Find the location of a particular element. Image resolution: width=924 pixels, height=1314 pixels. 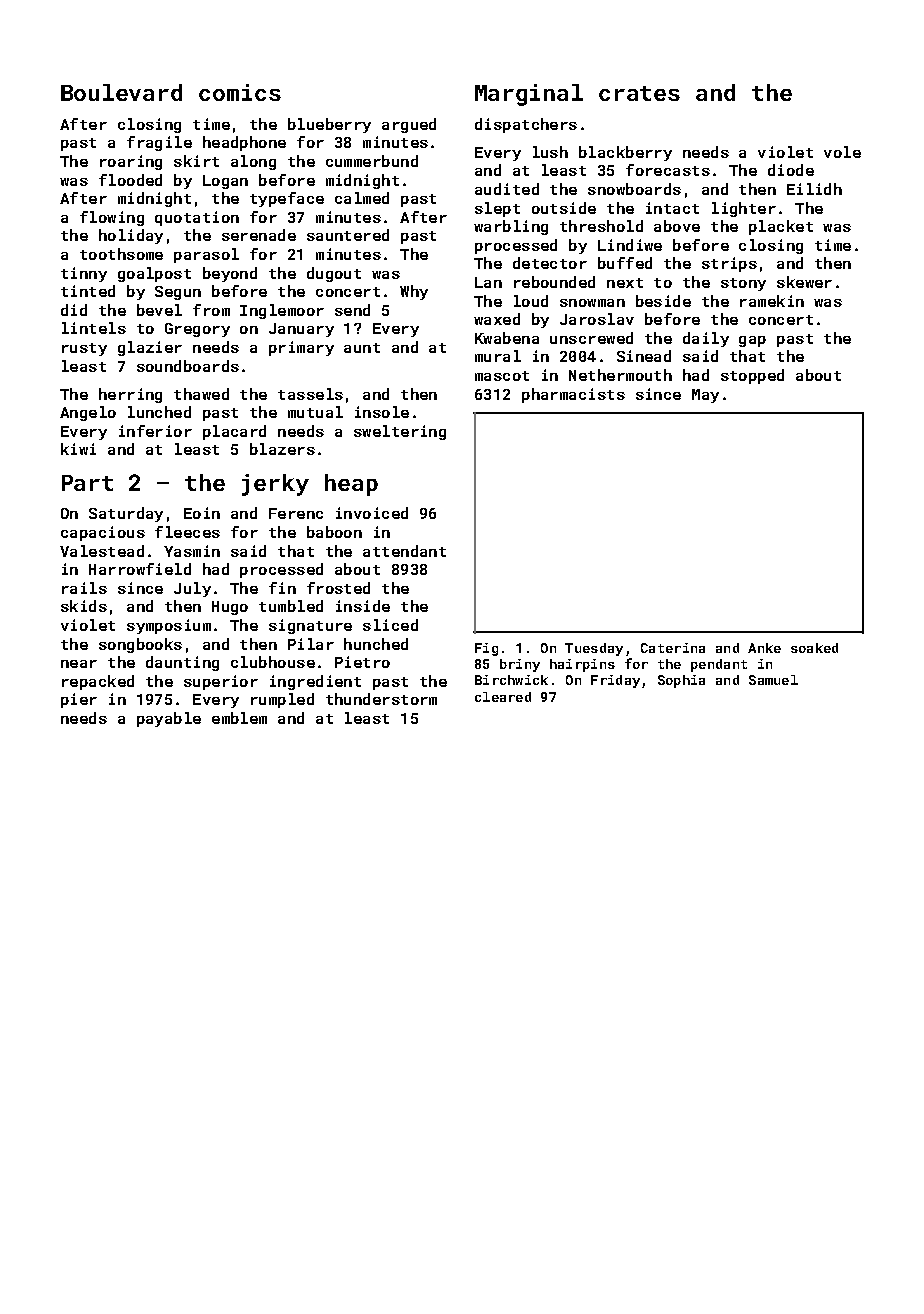

July is located at coordinates (192, 589).
